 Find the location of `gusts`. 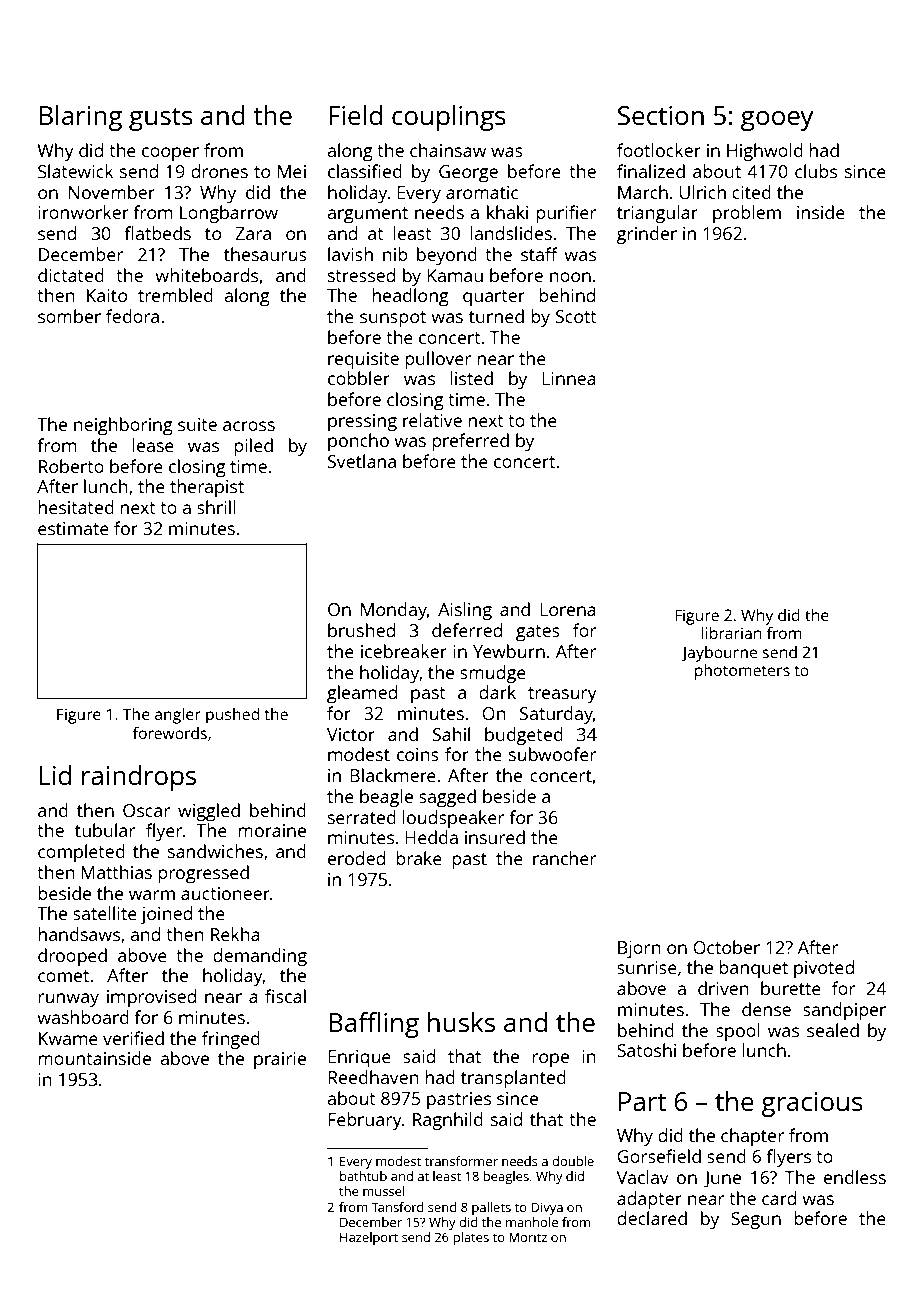

gusts is located at coordinates (161, 119).
